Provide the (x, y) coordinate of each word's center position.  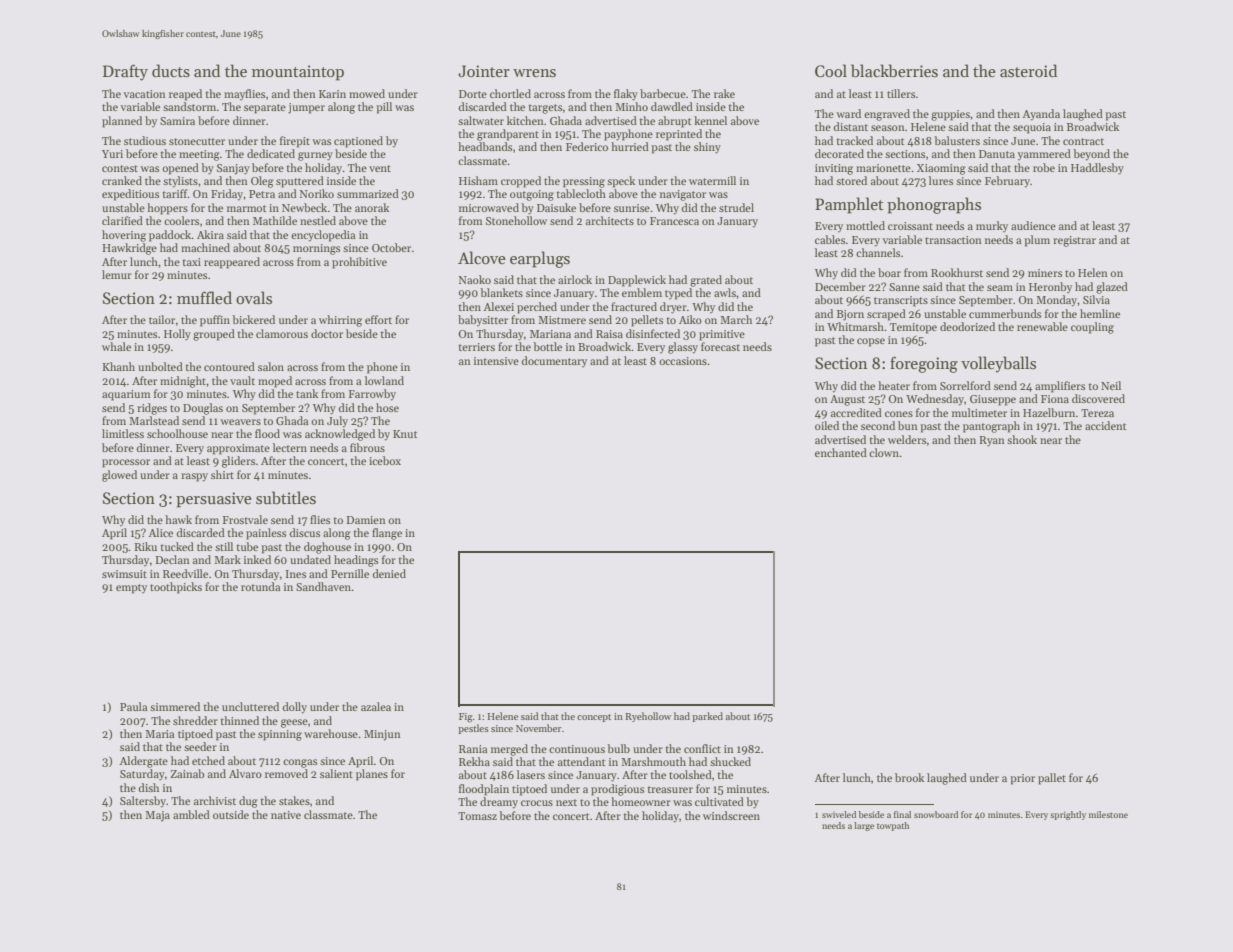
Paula (133, 706)
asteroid (1028, 71)
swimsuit (124, 574)
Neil (1111, 385)
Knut (405, 434)
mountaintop (298, 73)
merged (509, 750)
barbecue (663, 93)
